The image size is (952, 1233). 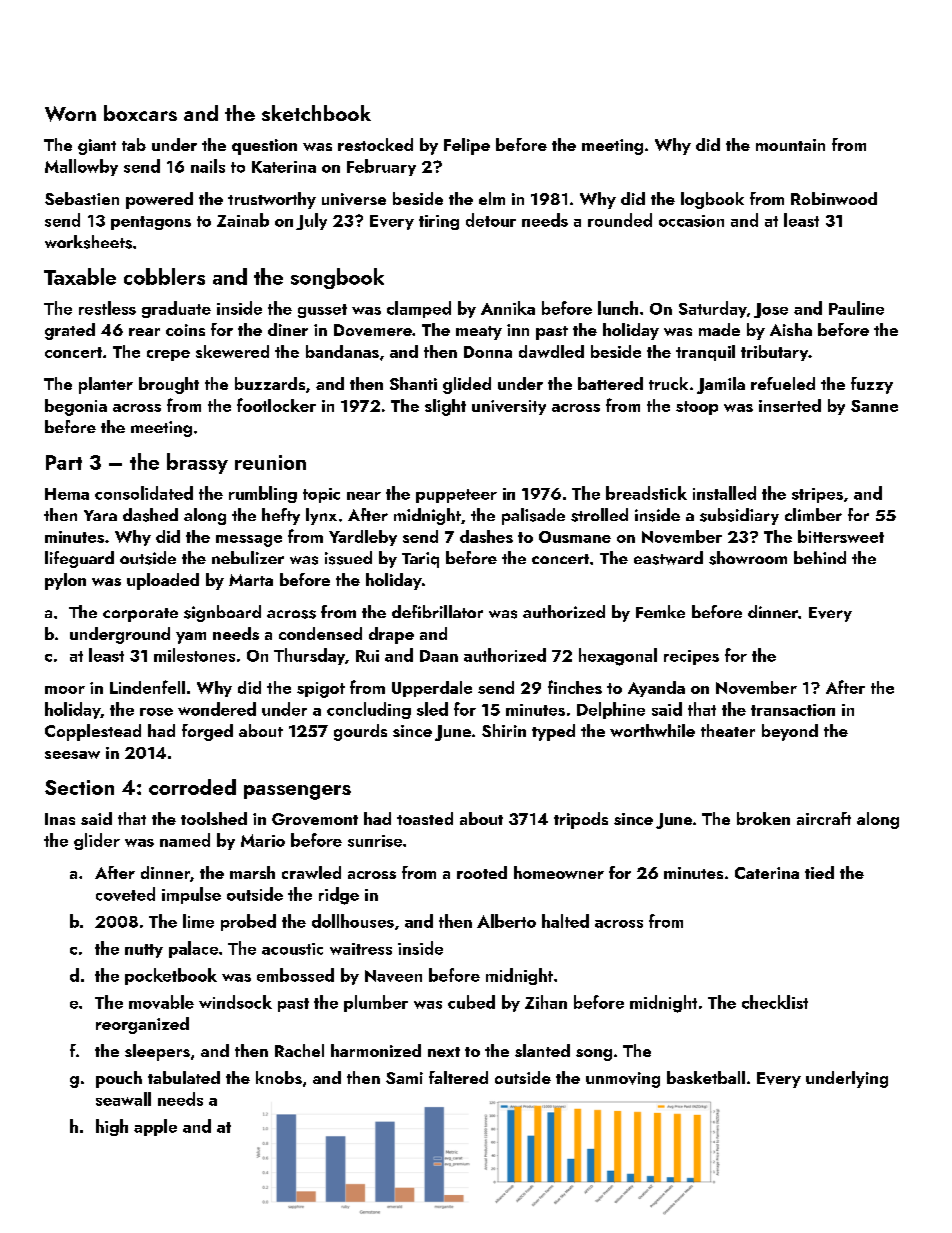 I want to click on unmoving, so click(x=623, y=1080).
